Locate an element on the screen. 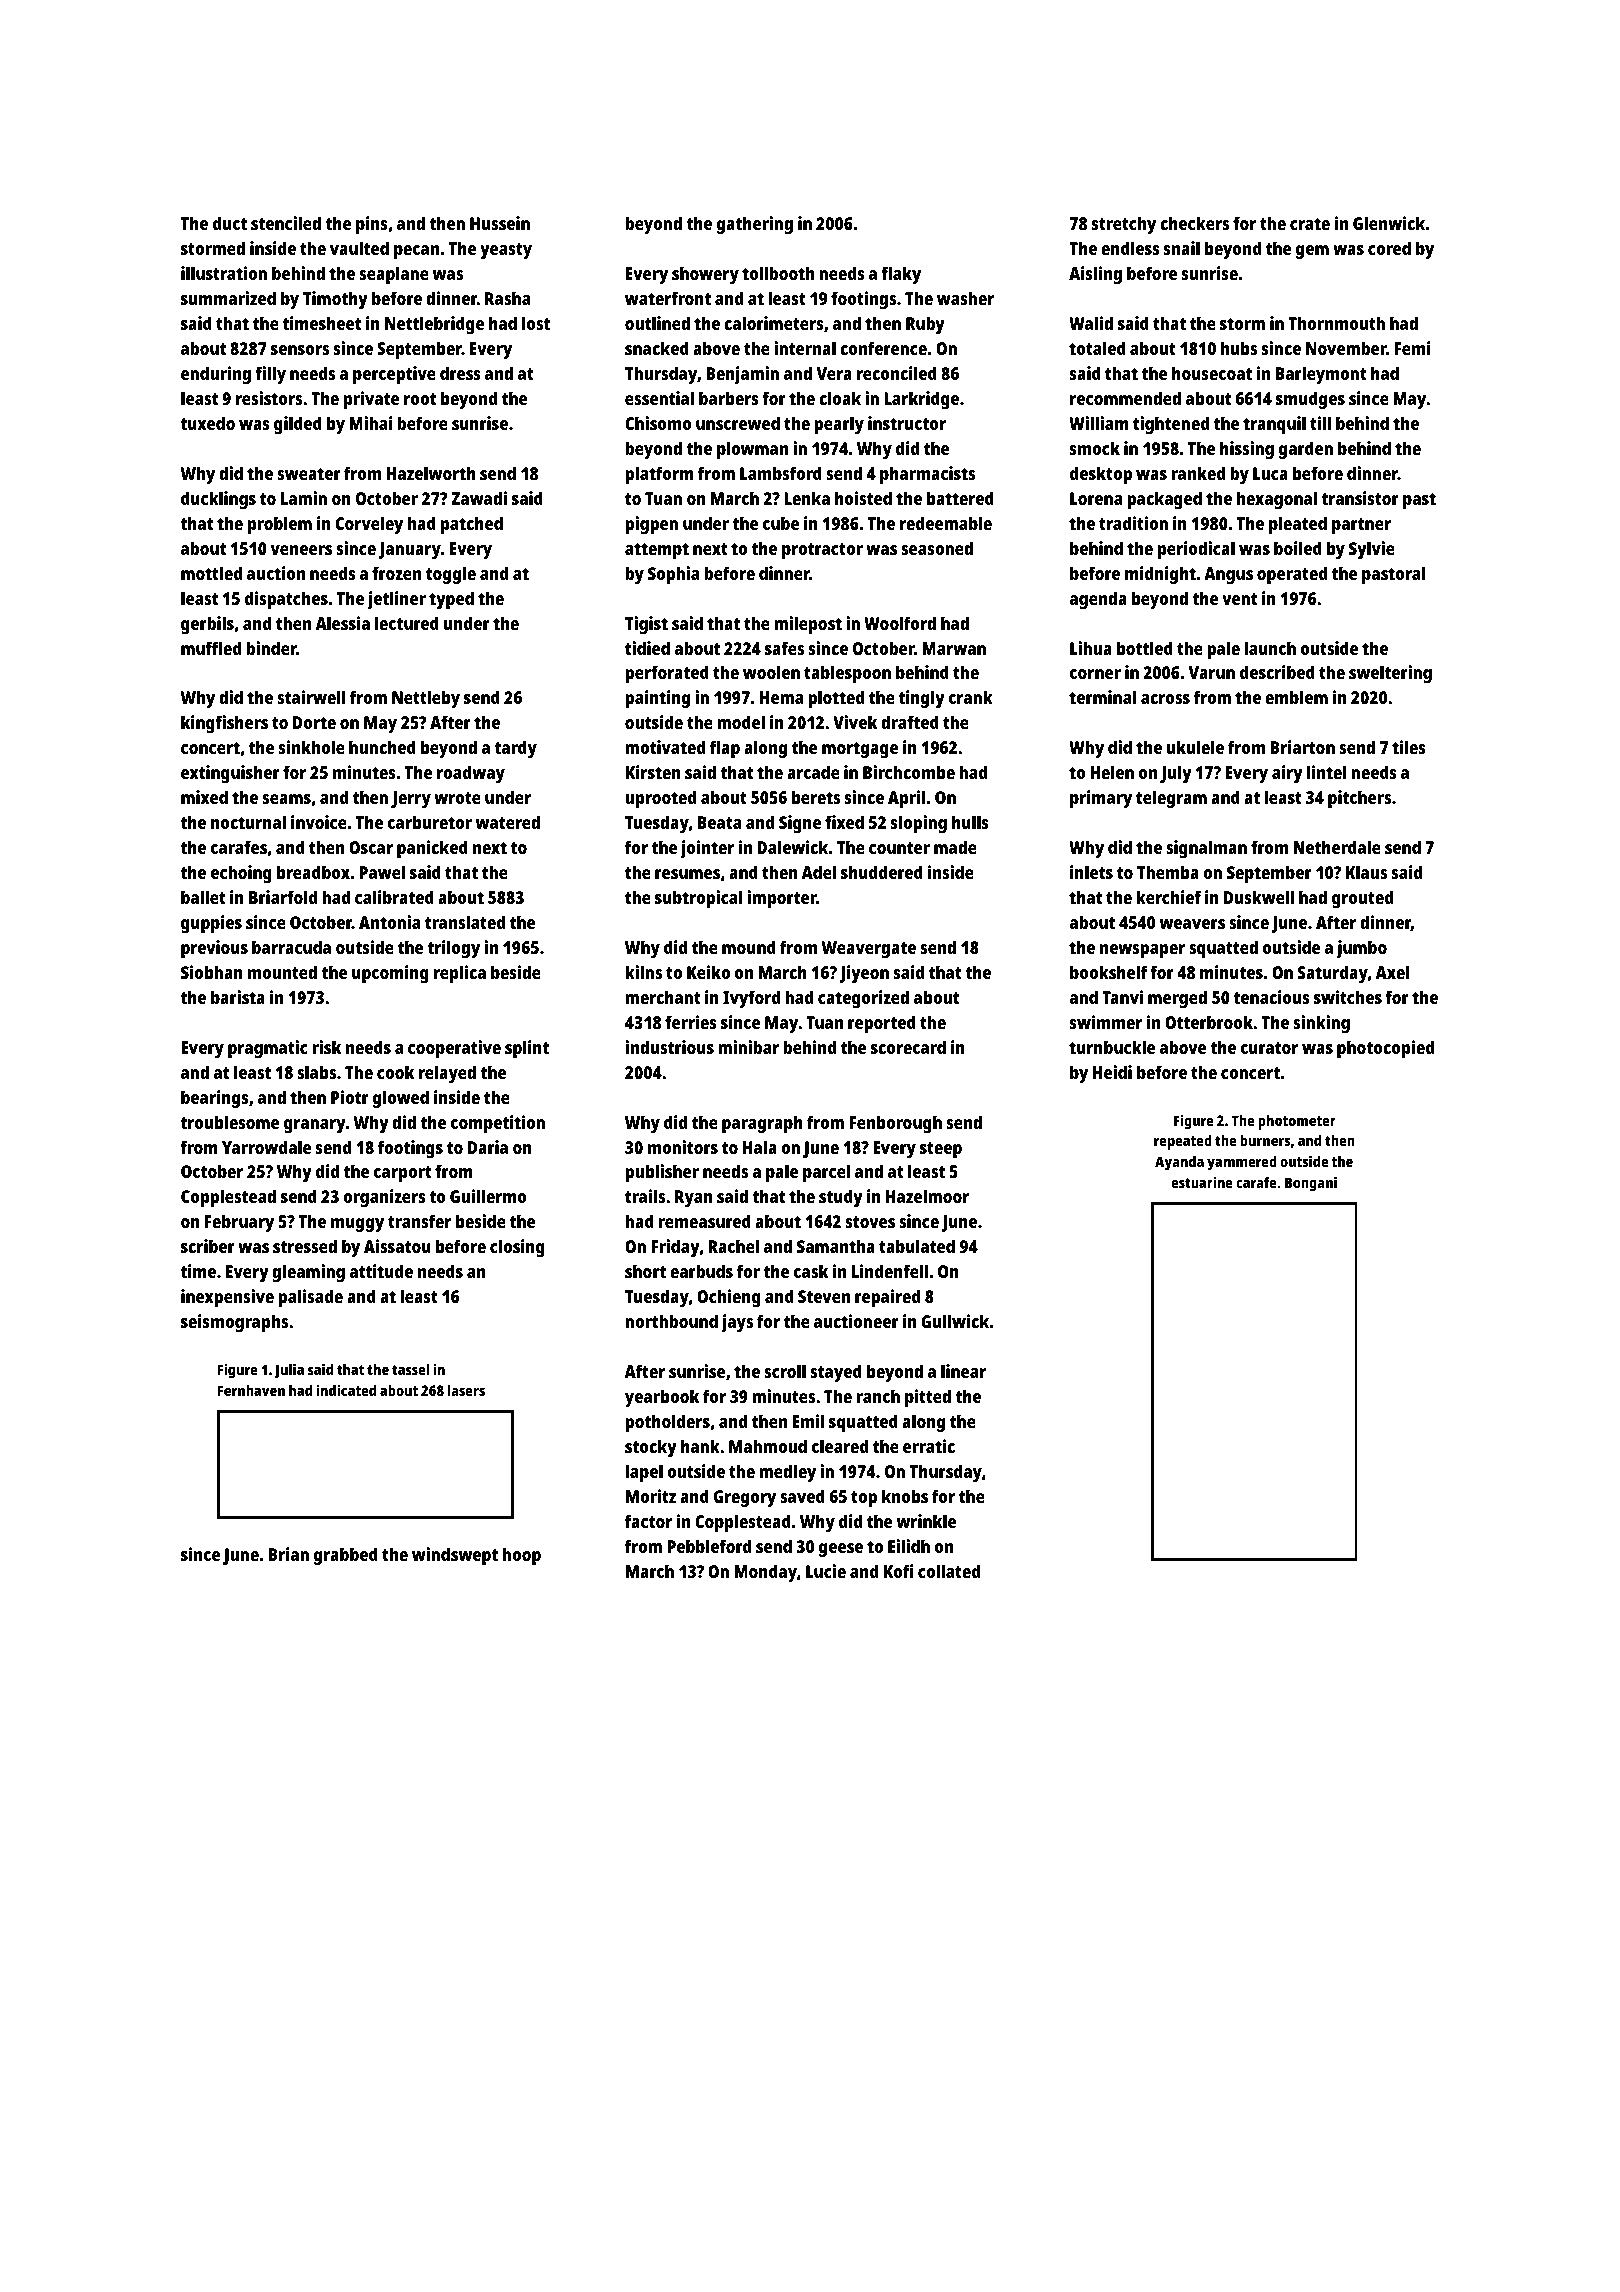 The width and height of the screenshot is (1620, 2292). agenda is located at coordinates (1098, 600).
